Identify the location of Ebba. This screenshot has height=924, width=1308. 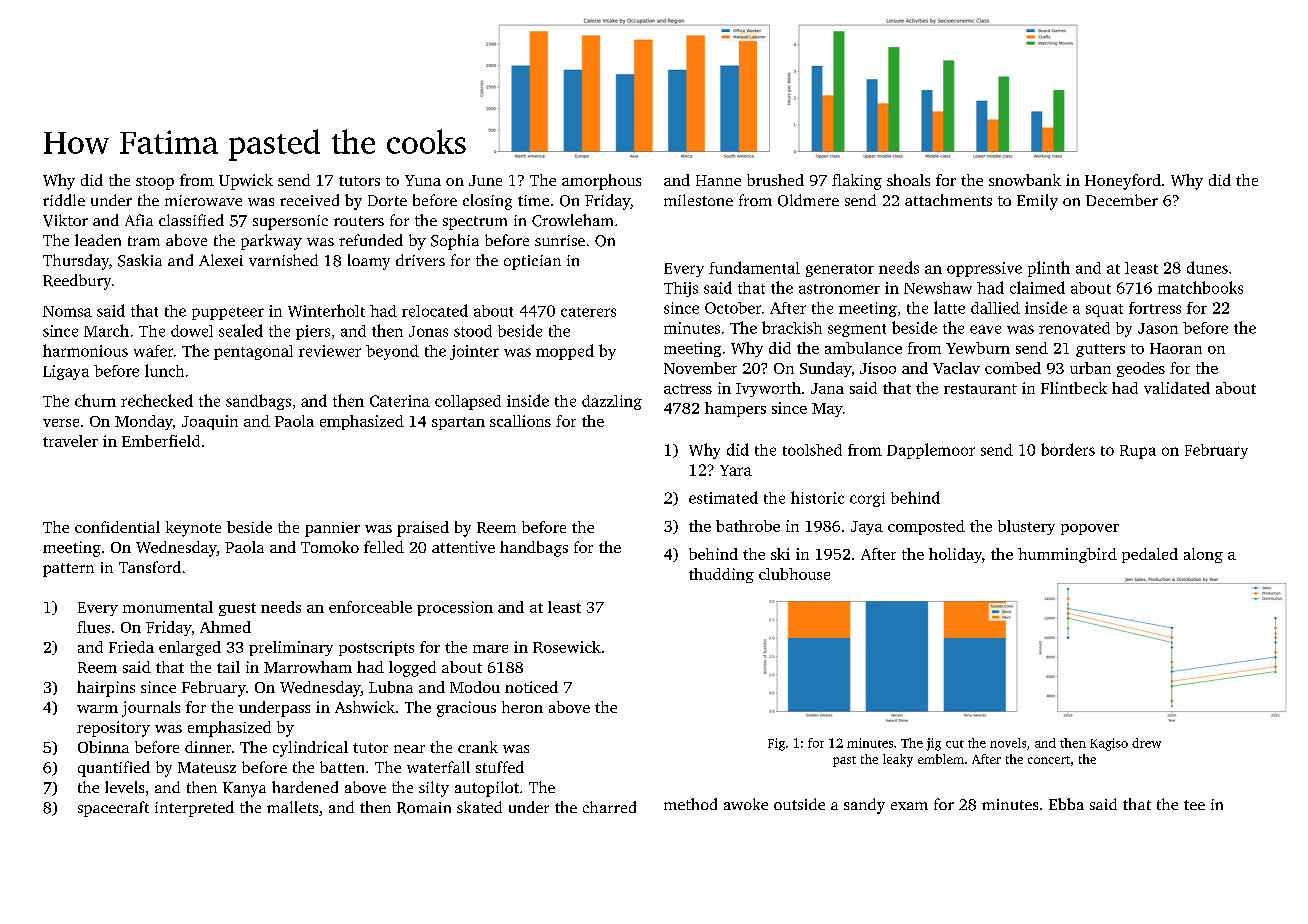
(1066, 804).
